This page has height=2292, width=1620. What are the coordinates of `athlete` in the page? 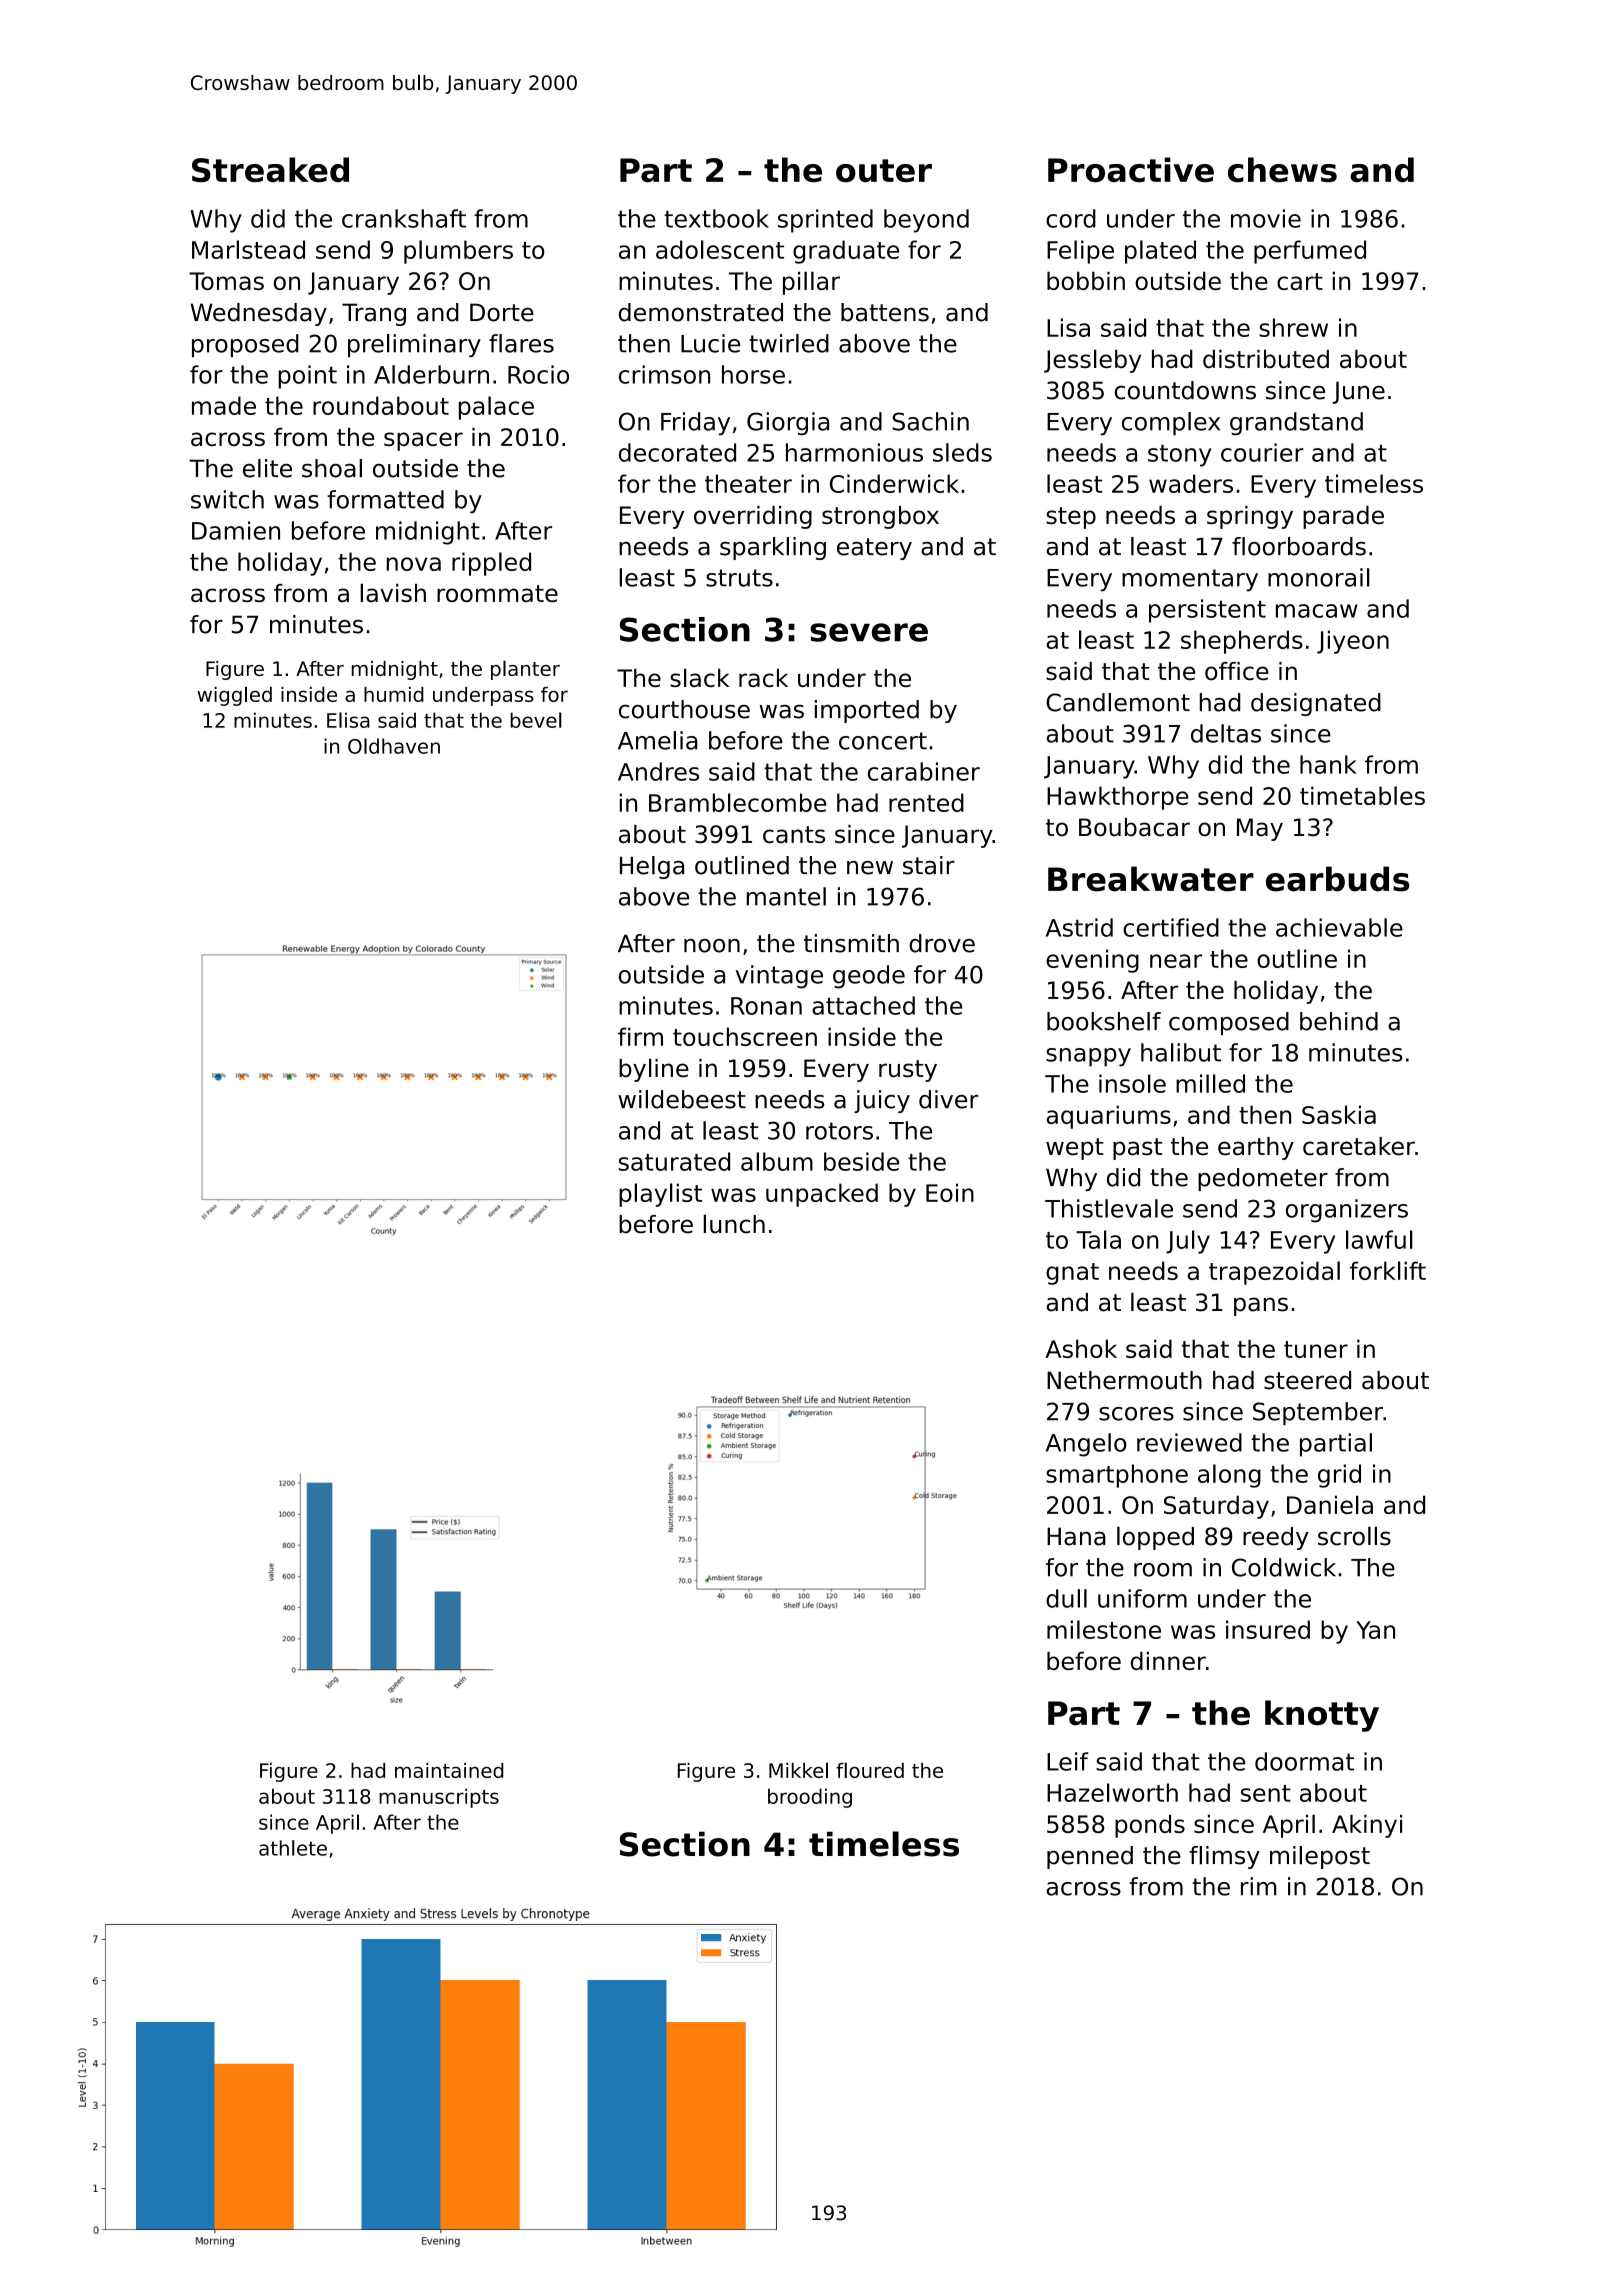 It's located at (293, 1848).
